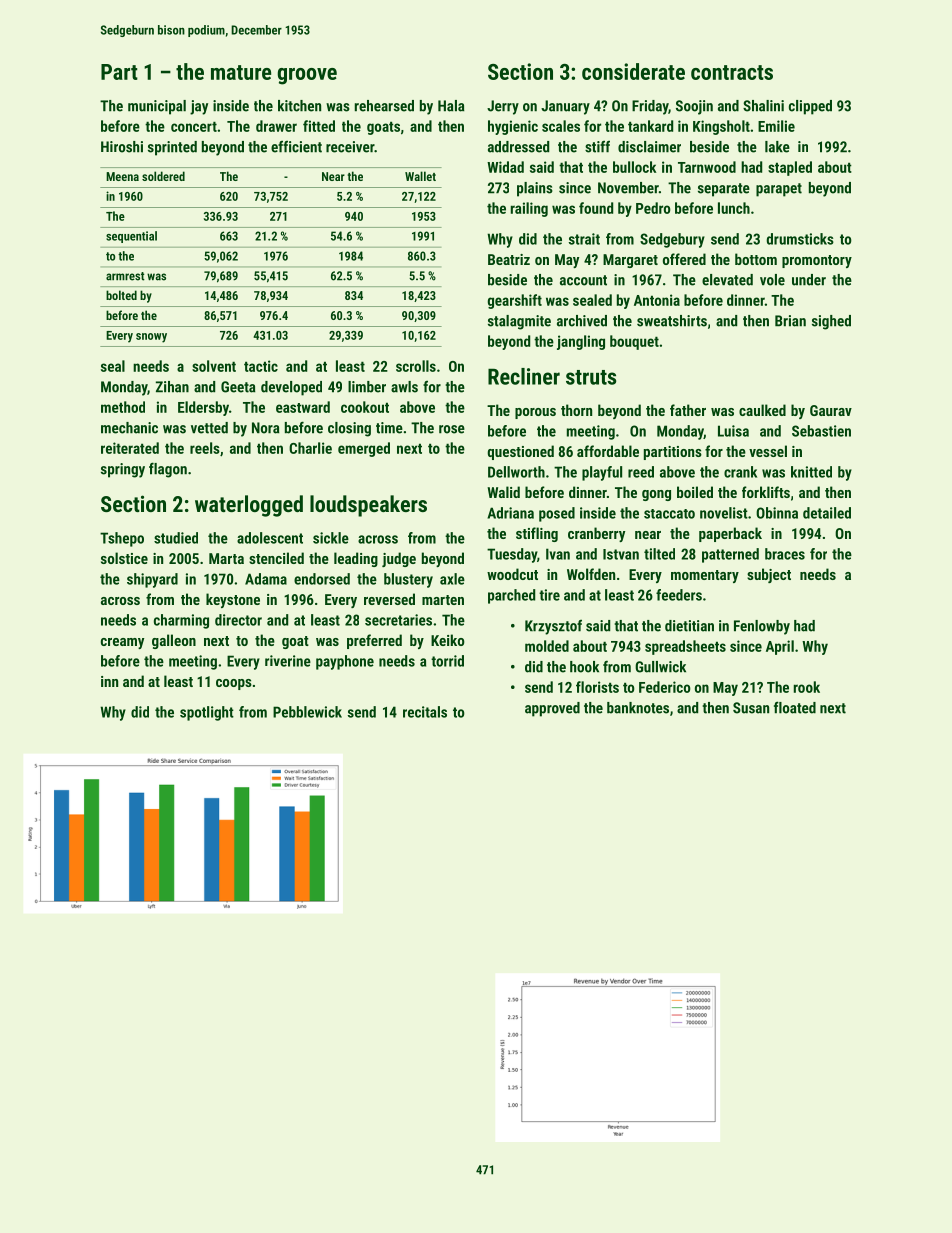  What do you see at coordinates (732, 72) in the screenshot?
I see `contracts` at bounding box center [732, 72].
